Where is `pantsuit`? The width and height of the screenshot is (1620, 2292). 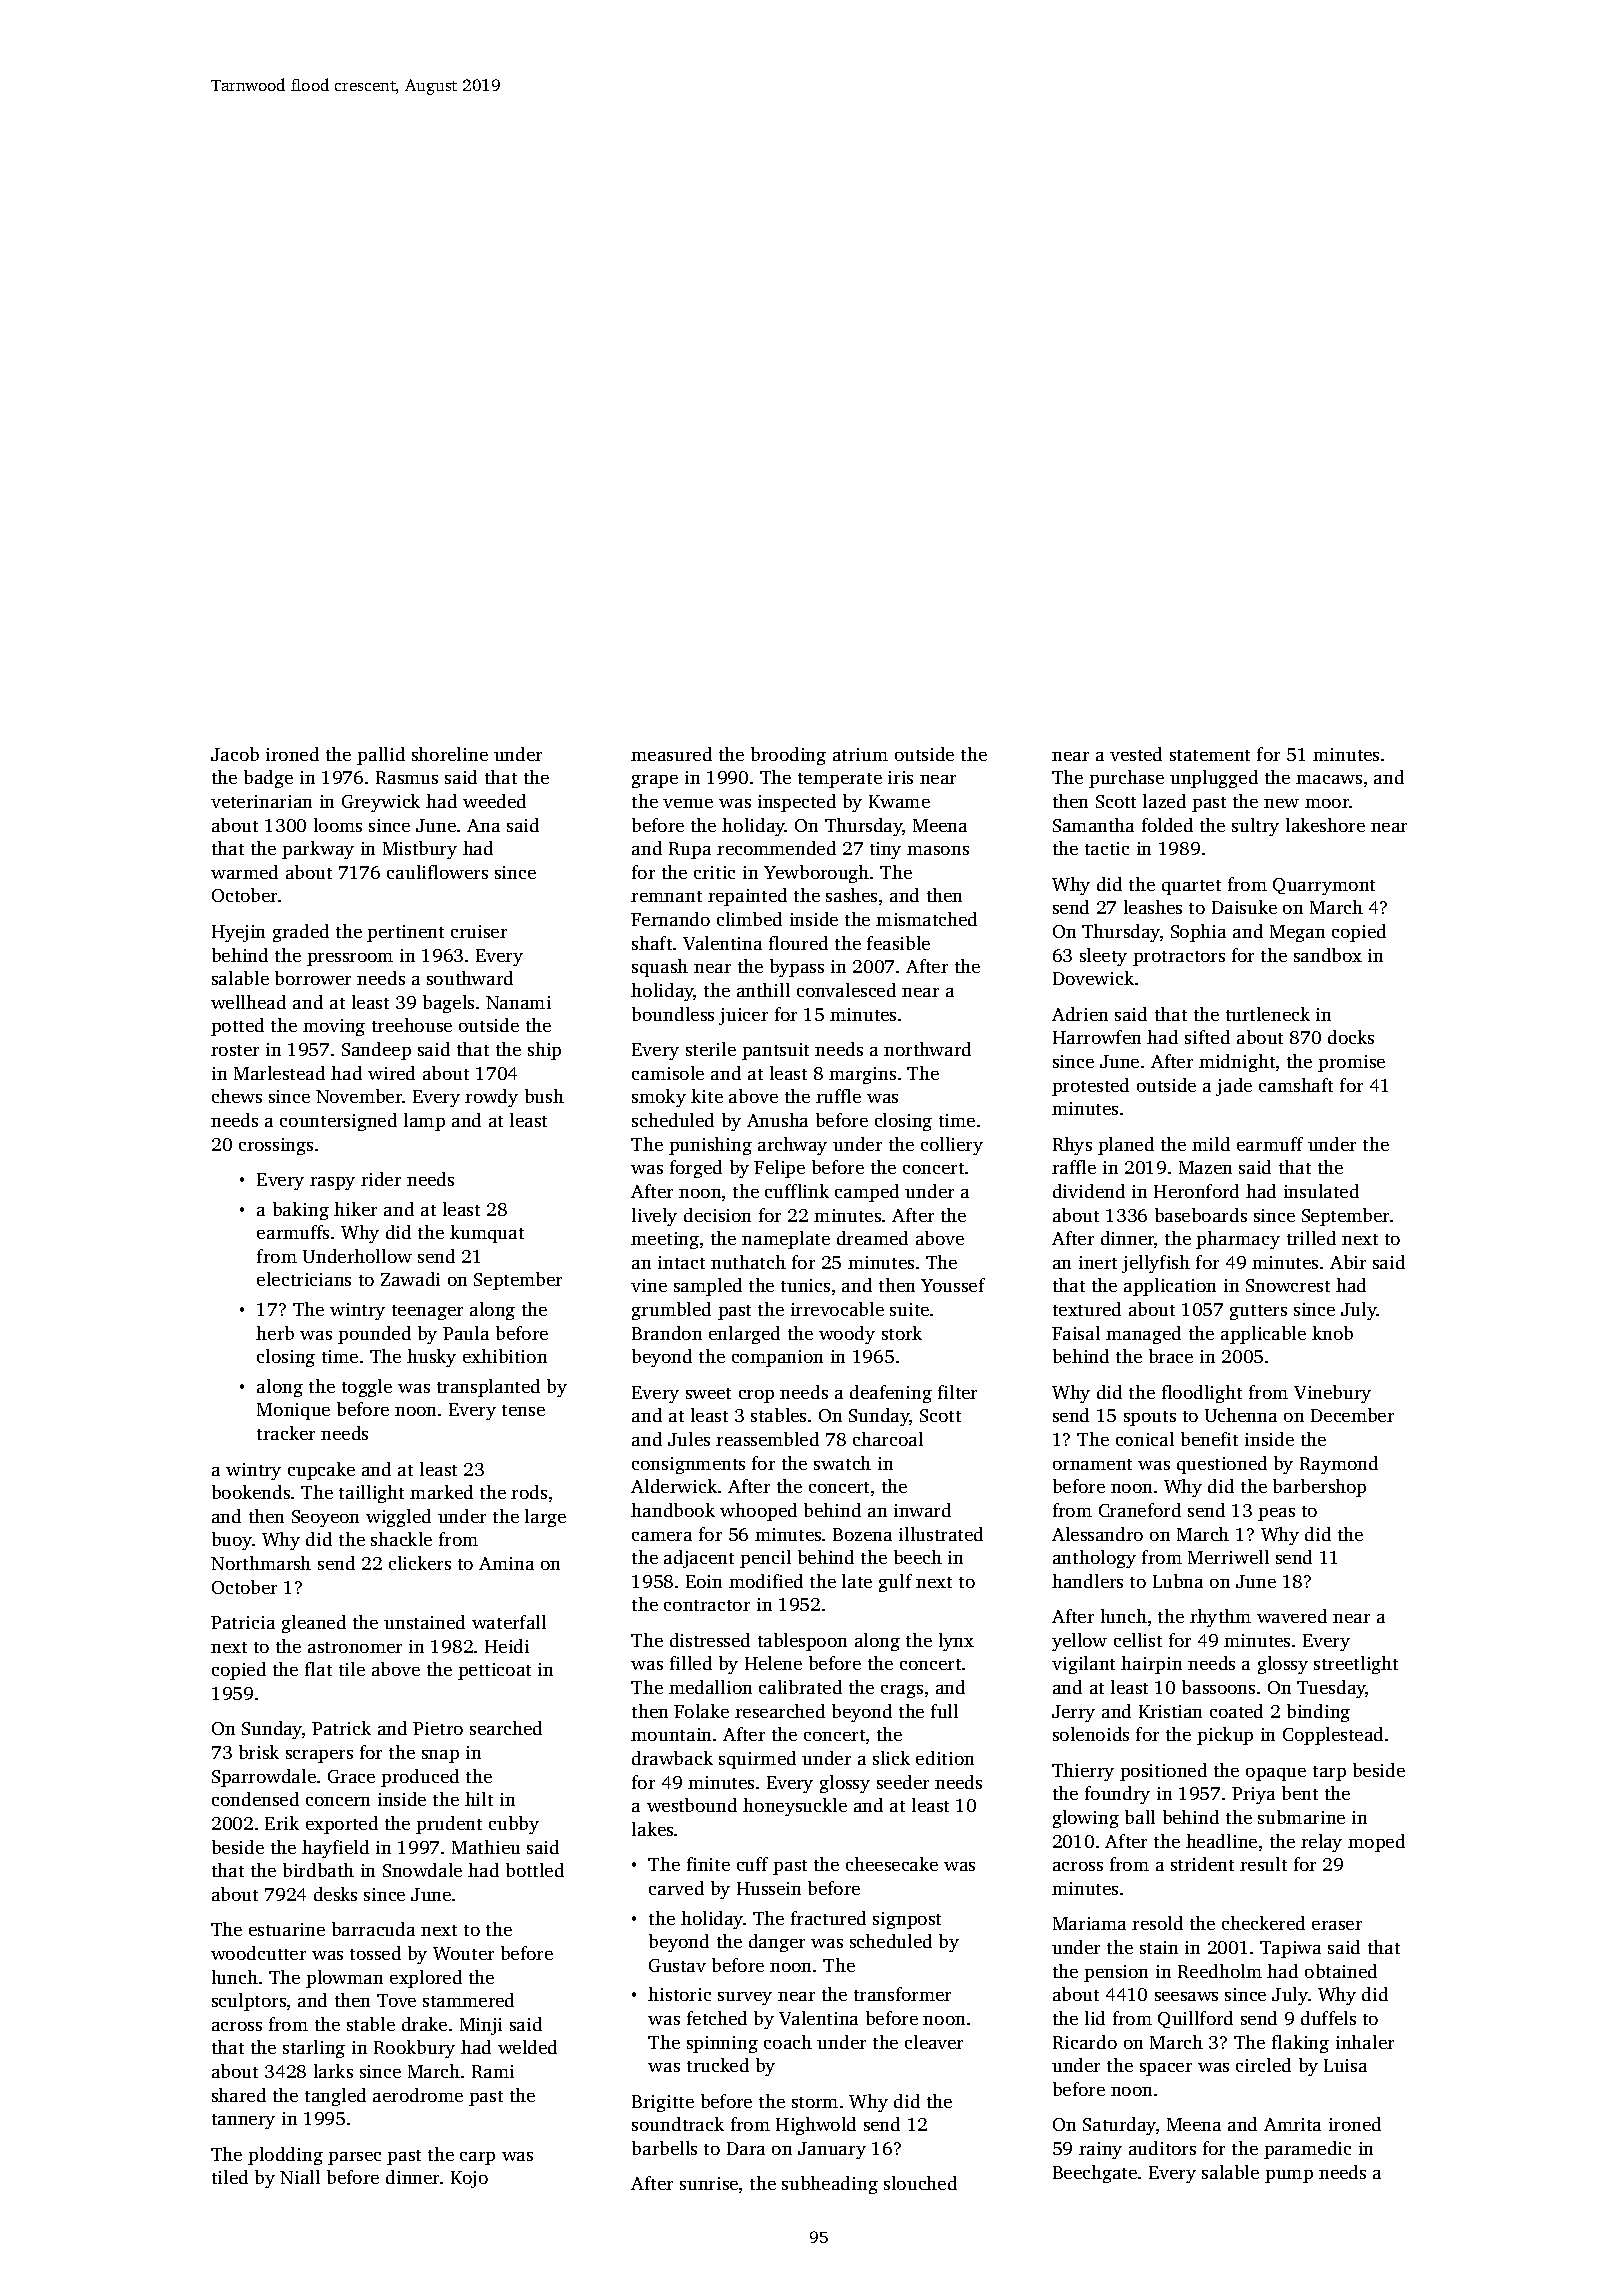 pantsuit is located at coordinates (775, 1051).
